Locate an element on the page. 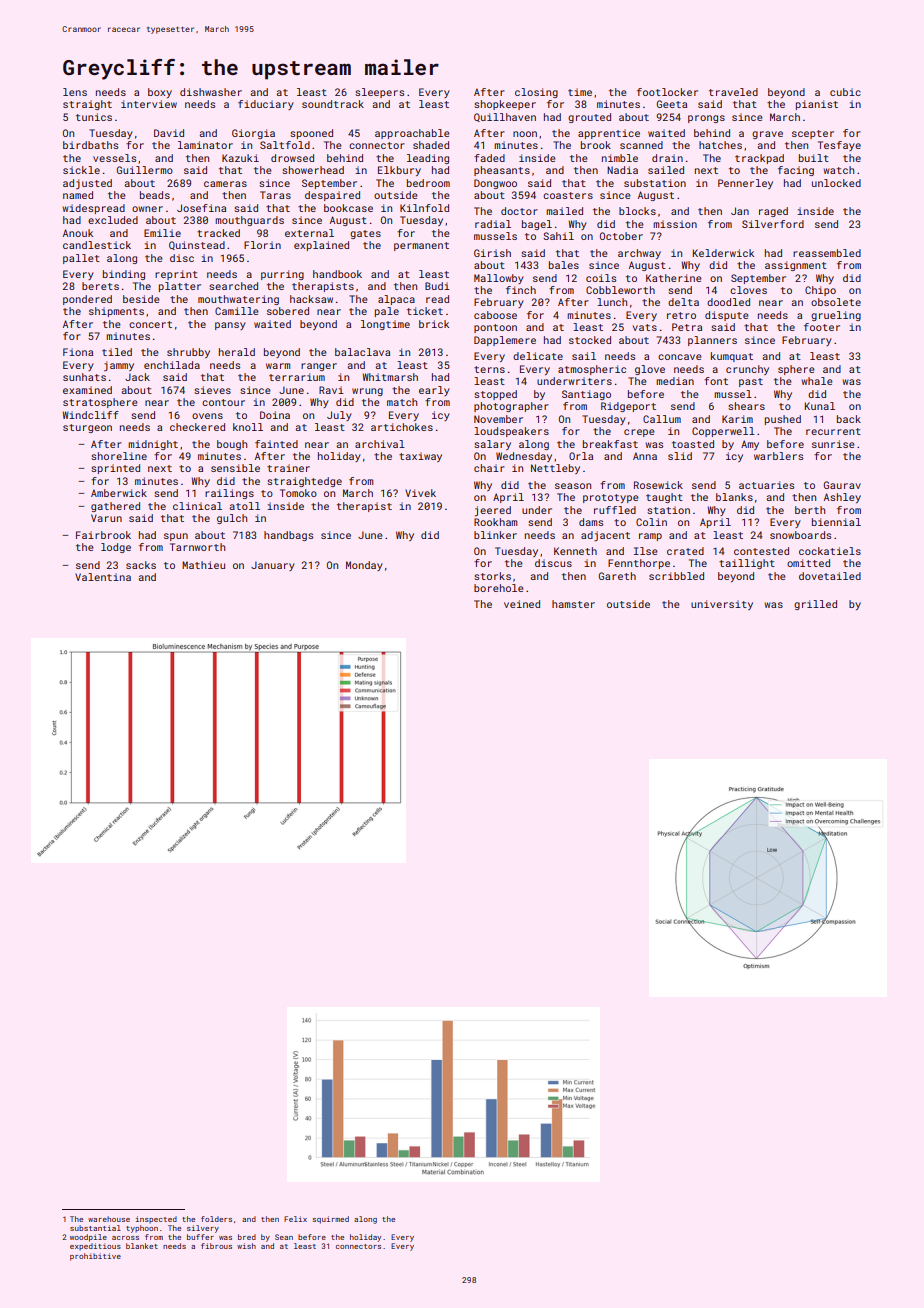 The height and width of the page is (1308, 924). warehouse is located at coordinates (109, 1219).
